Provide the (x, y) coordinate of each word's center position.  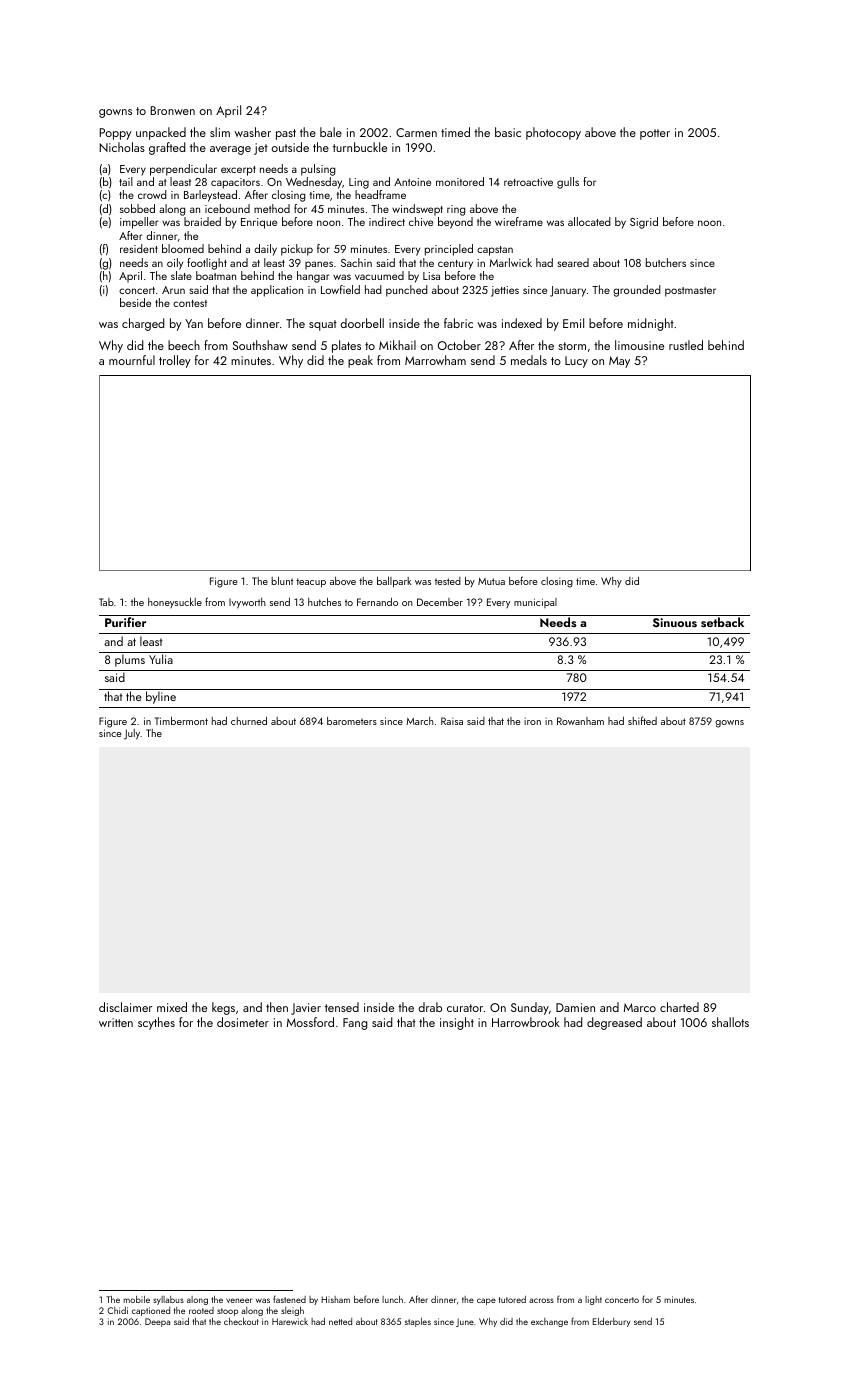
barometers (352, 721)
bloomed (183, 248)
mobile (136, 1299)
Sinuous (675, 622)
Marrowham (435, 360)
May (619, 362)
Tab (106, 602)
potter (655, 134)
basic (508, 132)
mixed (172, 1007)
